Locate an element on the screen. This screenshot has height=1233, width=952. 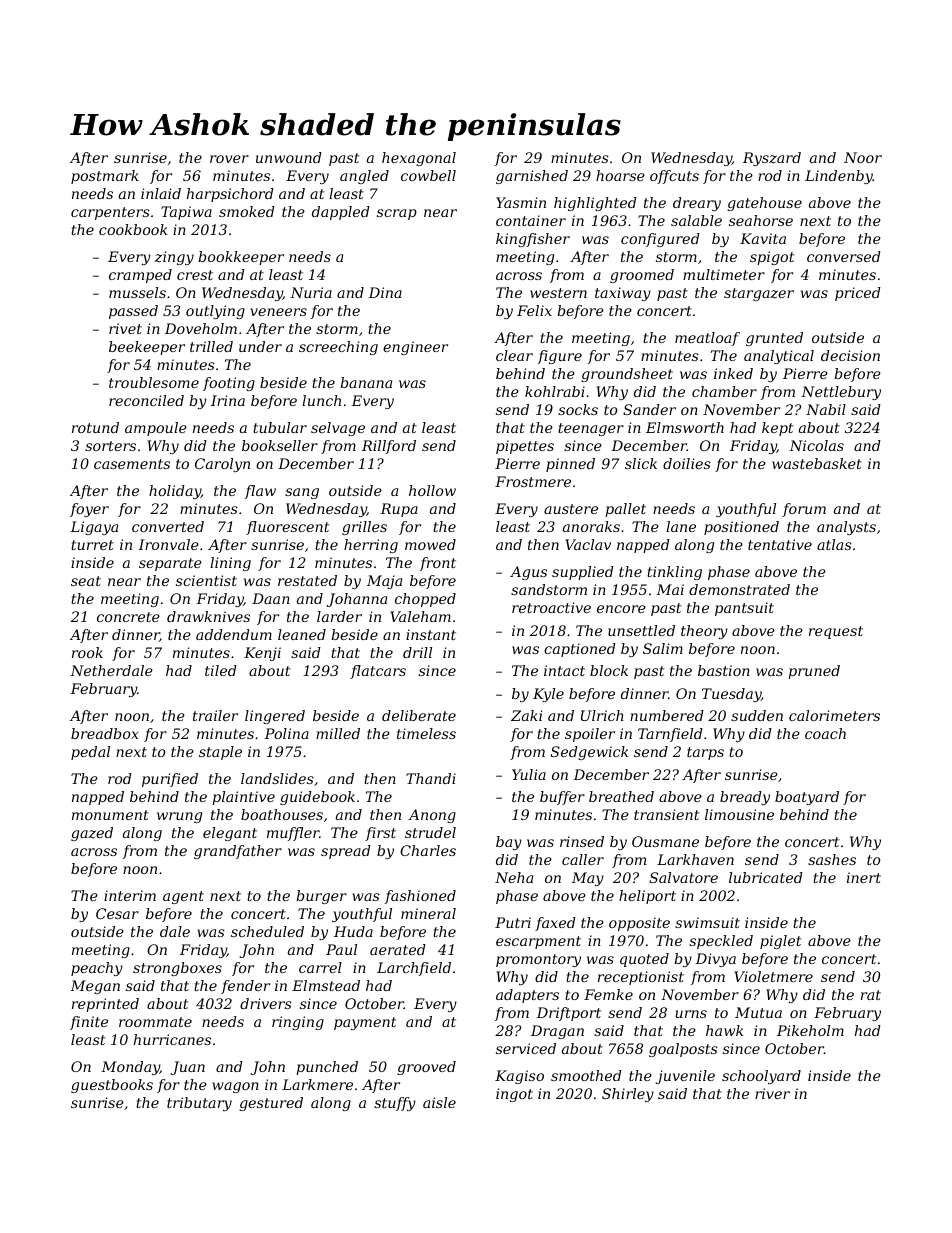
Shirley is located at coordinates (628, 1095).
